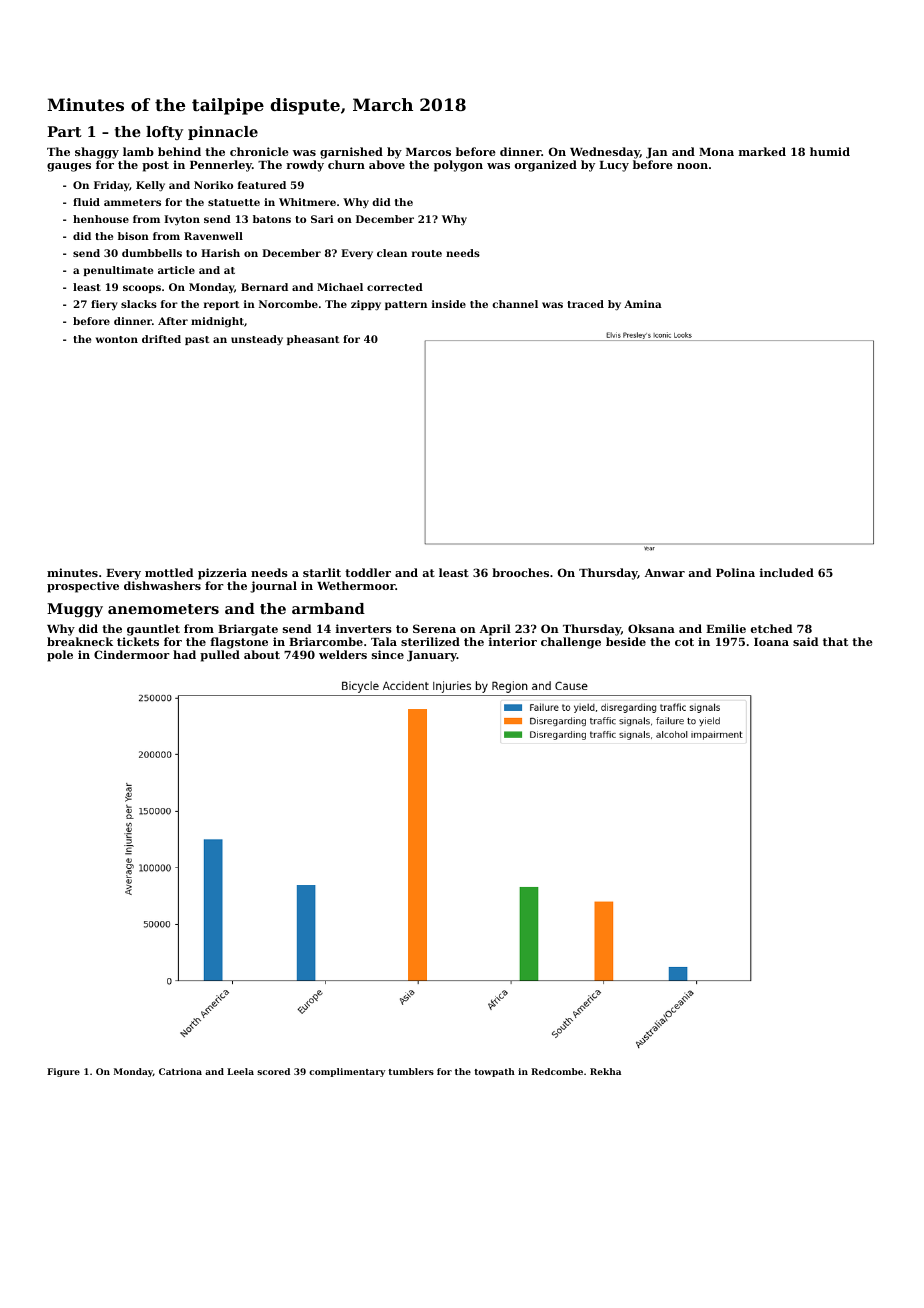 The image size is (924, 1308). I want to click on Amina, so click(643, 304).
